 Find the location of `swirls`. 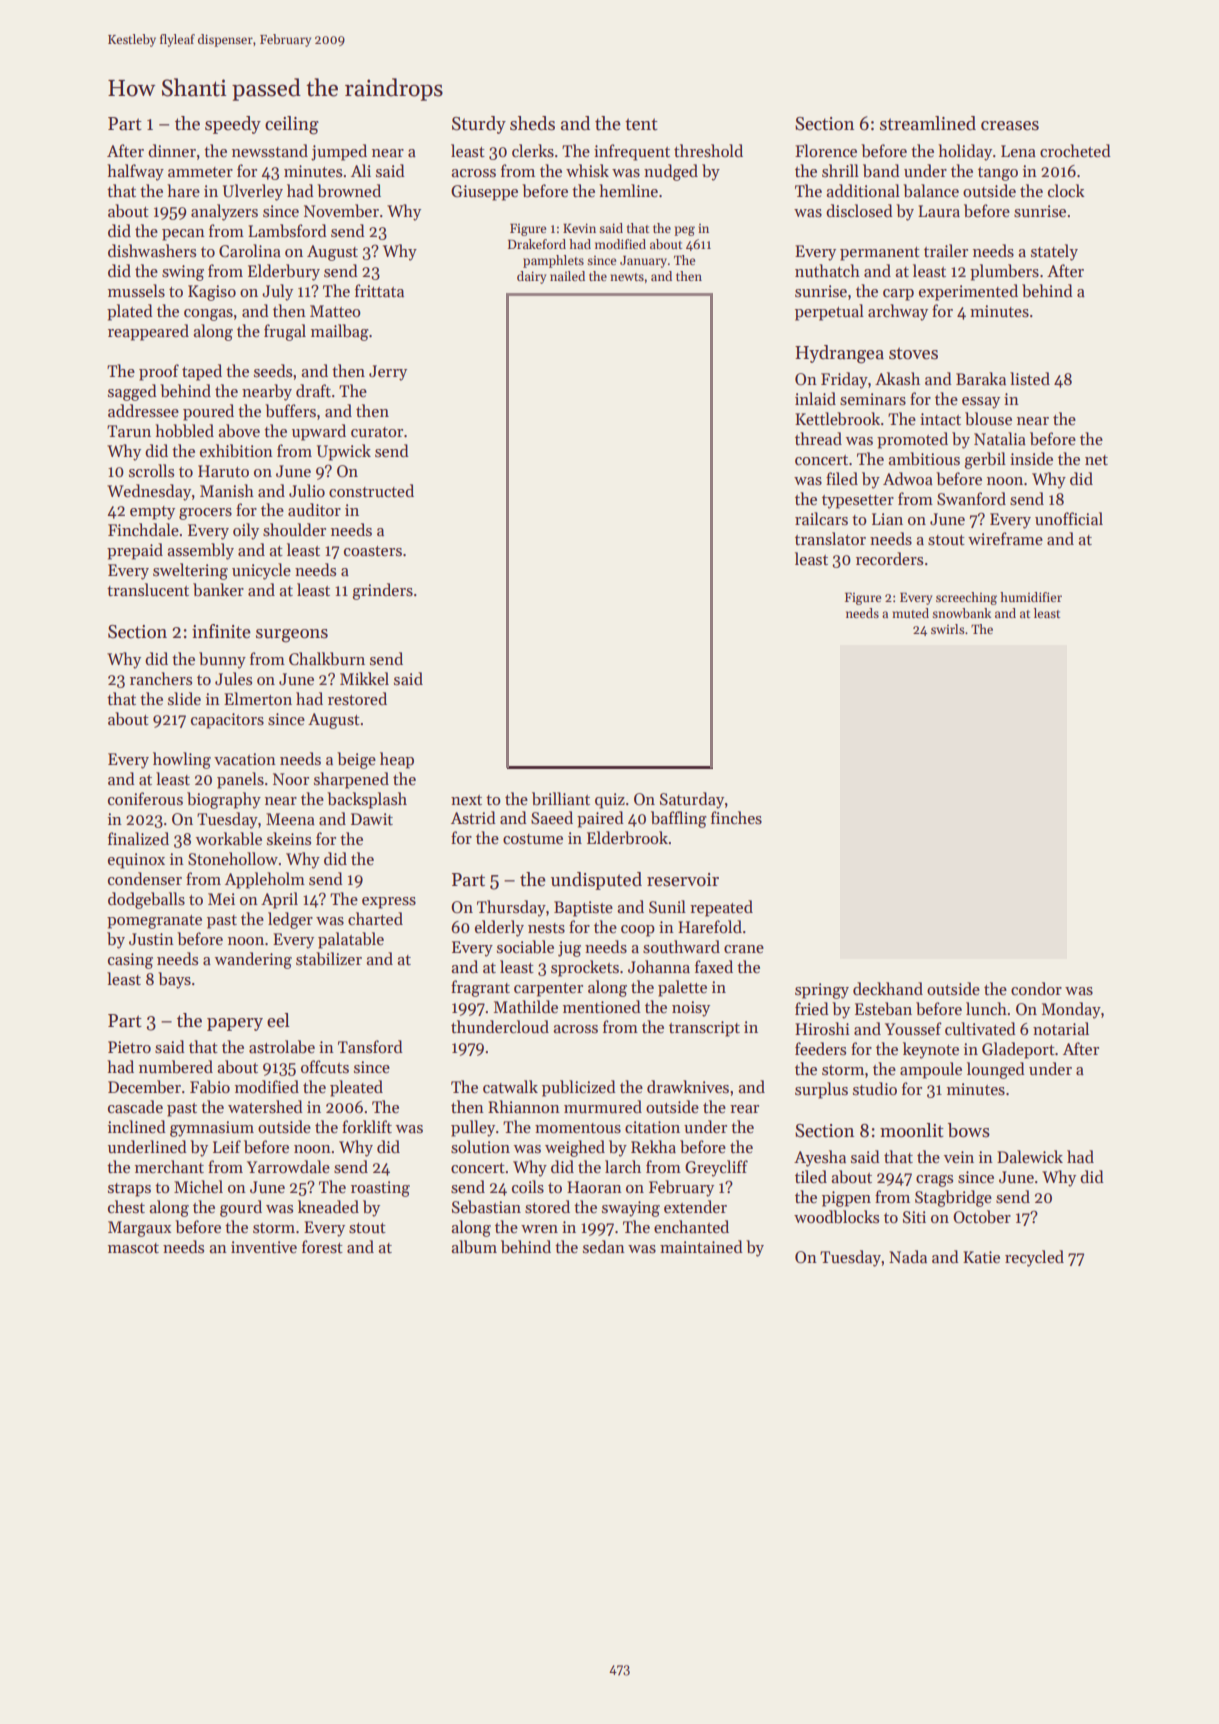

swirls is located at coordinates (947, 629).
